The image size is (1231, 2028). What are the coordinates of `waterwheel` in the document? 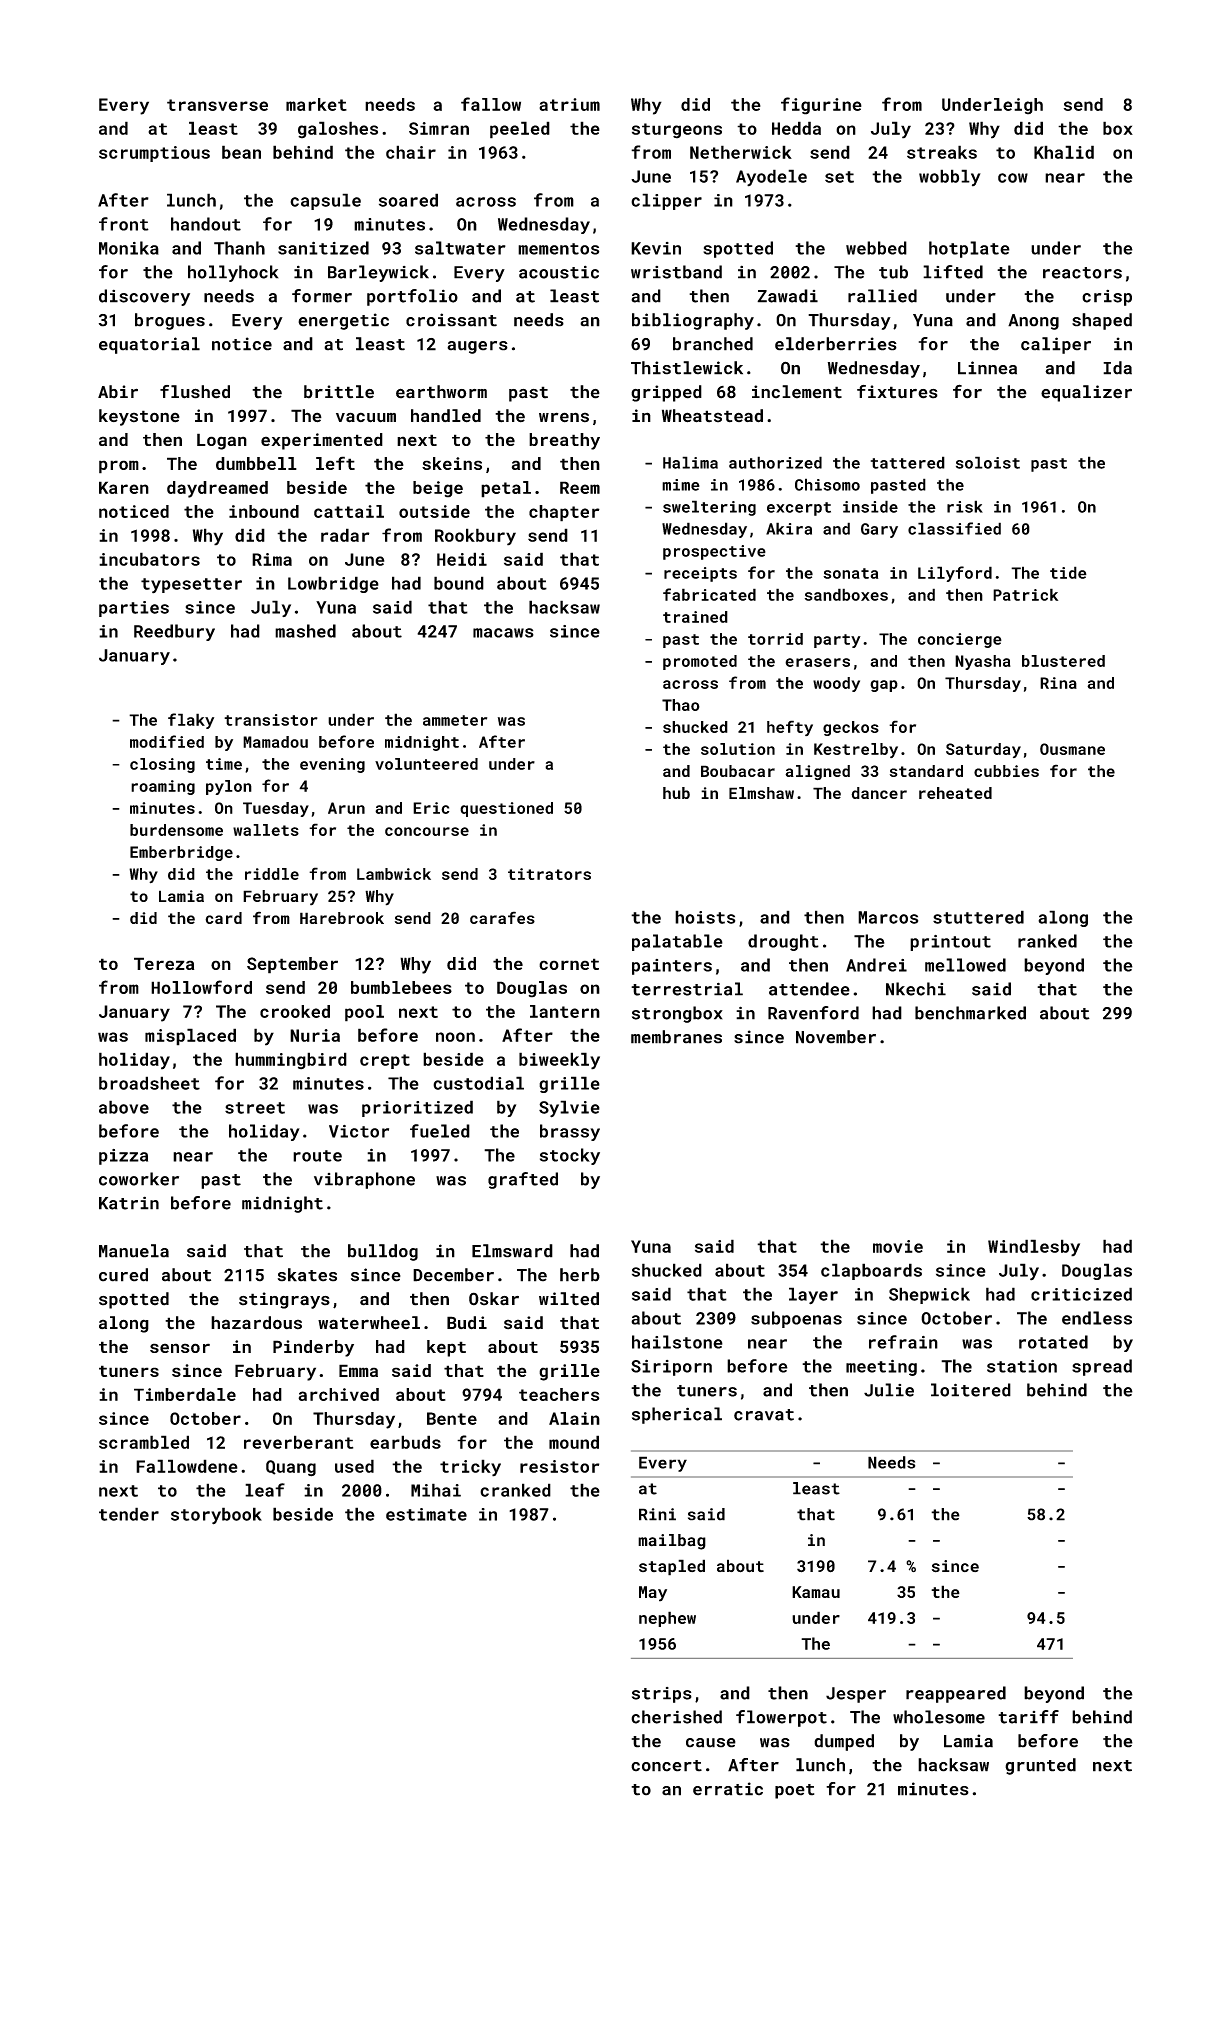 It's located at (369, 1323).
